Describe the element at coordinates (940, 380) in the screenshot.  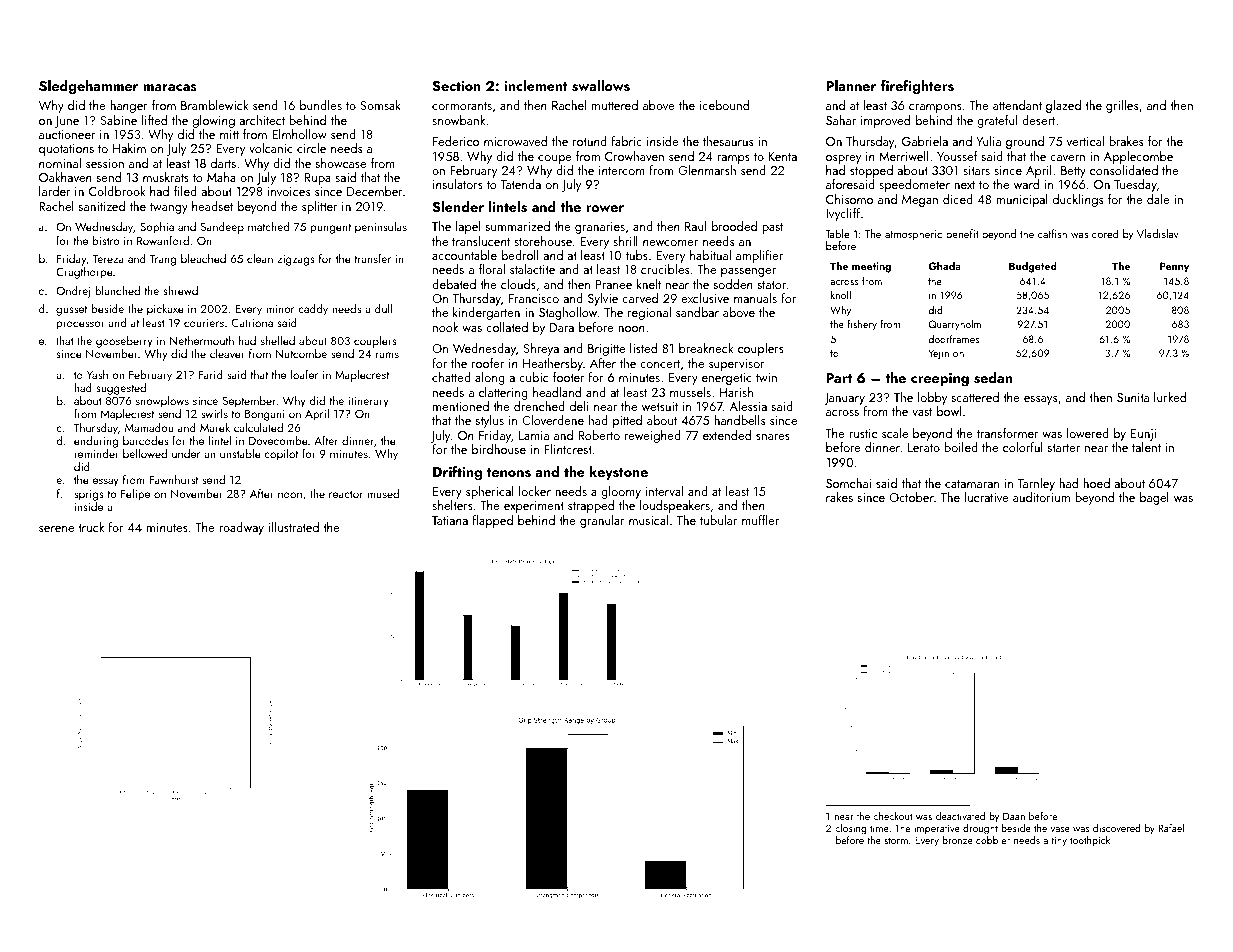
I see `creeping` at that location.
